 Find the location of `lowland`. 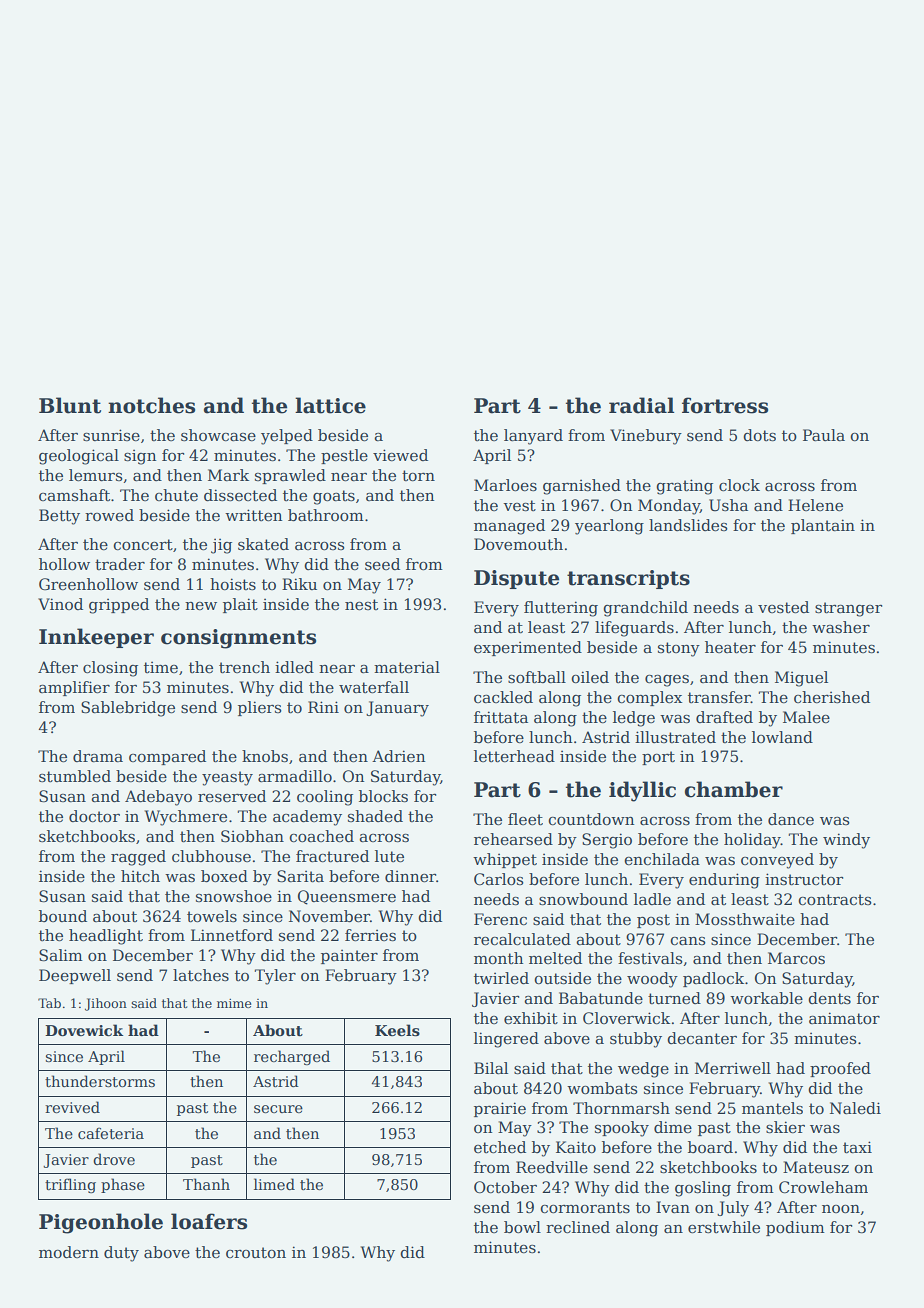

lowland is located at coordinates (782, 737).
